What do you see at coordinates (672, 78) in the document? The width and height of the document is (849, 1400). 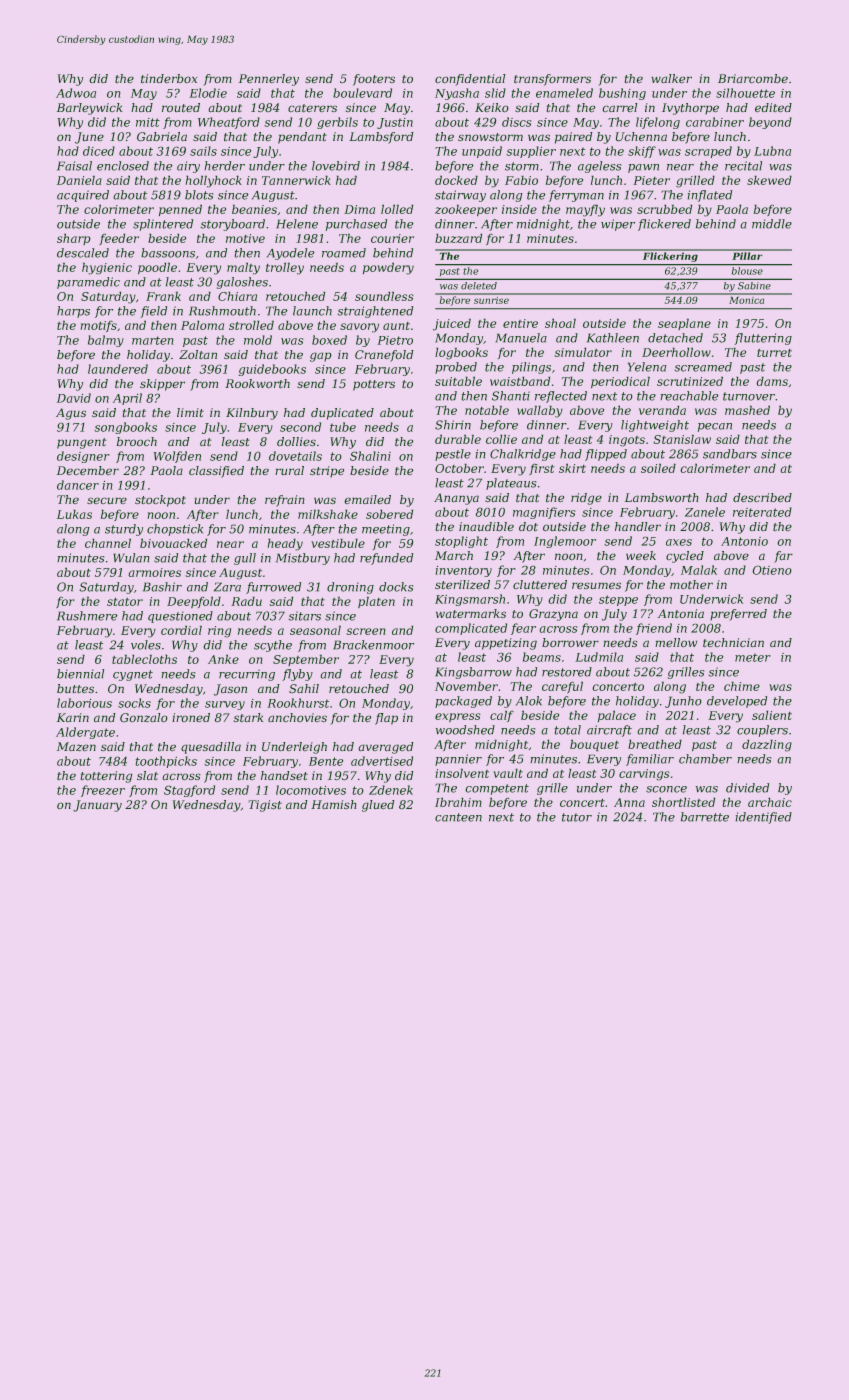 I see `walker` at bounding box center [672, 78].
